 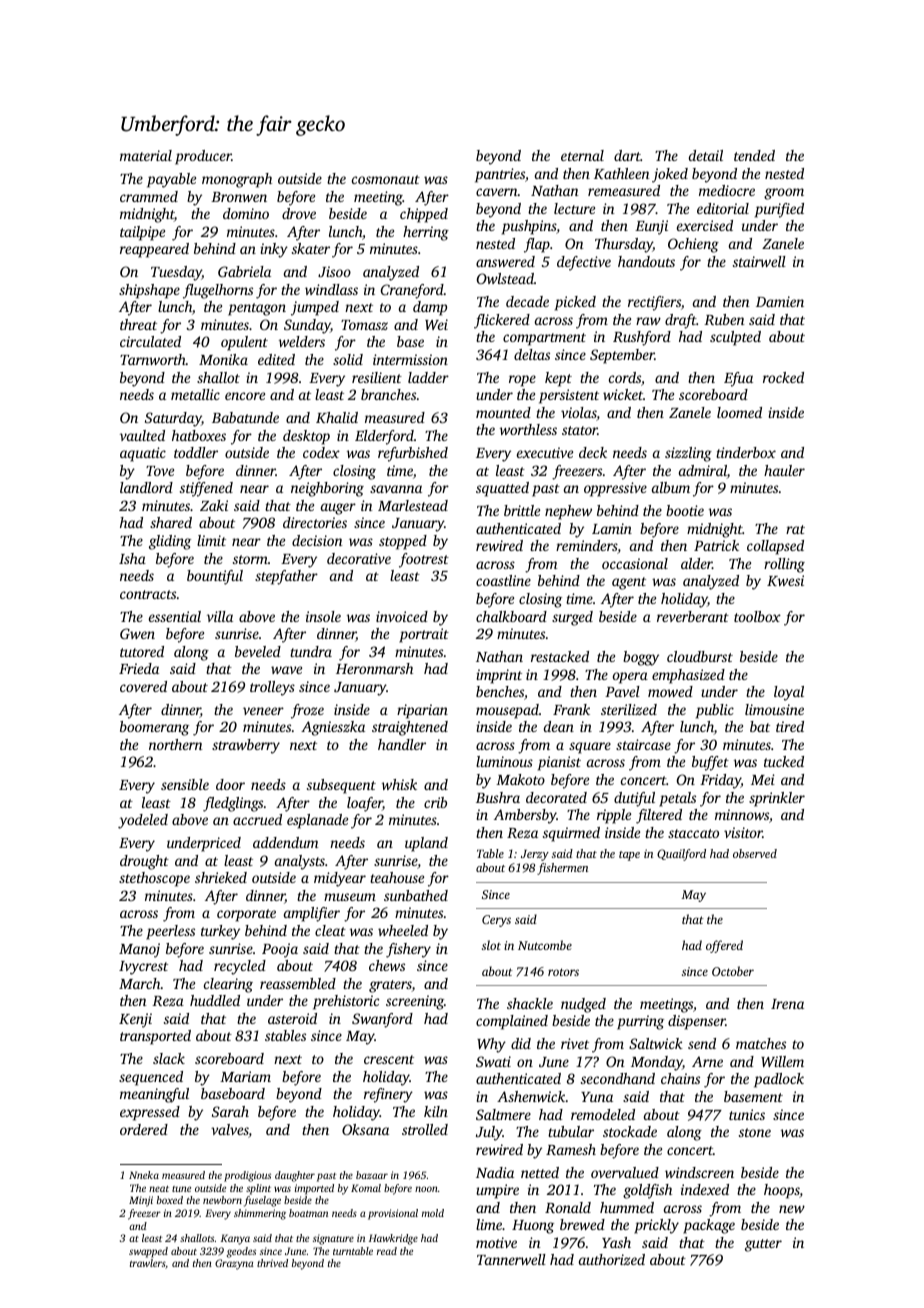 What do you see at coordinates (396, 489) in the screenshot?
I see `savanna` at bounding box center [396, 489].
